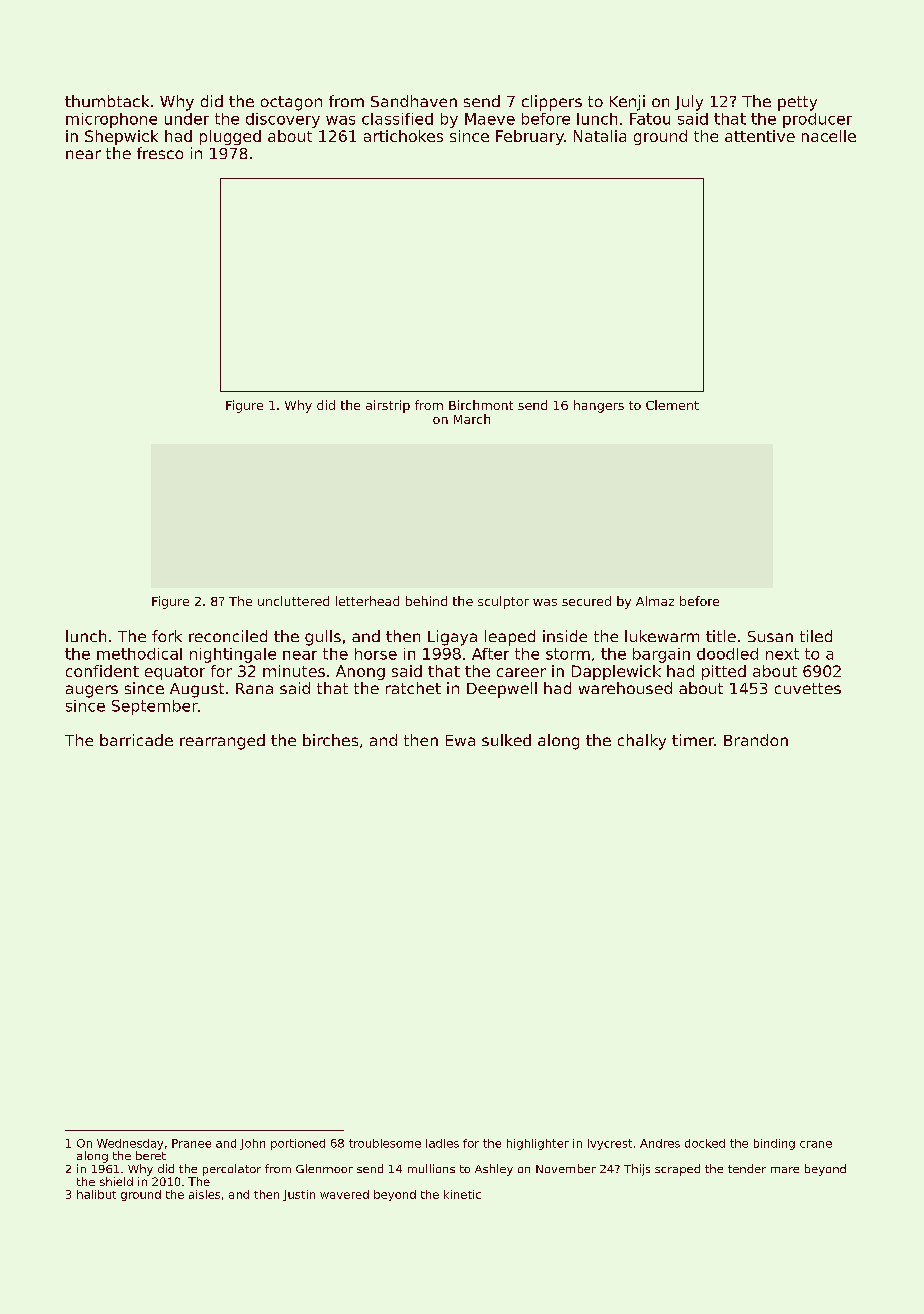 The height and width of the screenshot is (1314, 924). What do you see at coordinates (330, 740) in the screenshot?
I see `birches` at bounding box center [330, 740].
